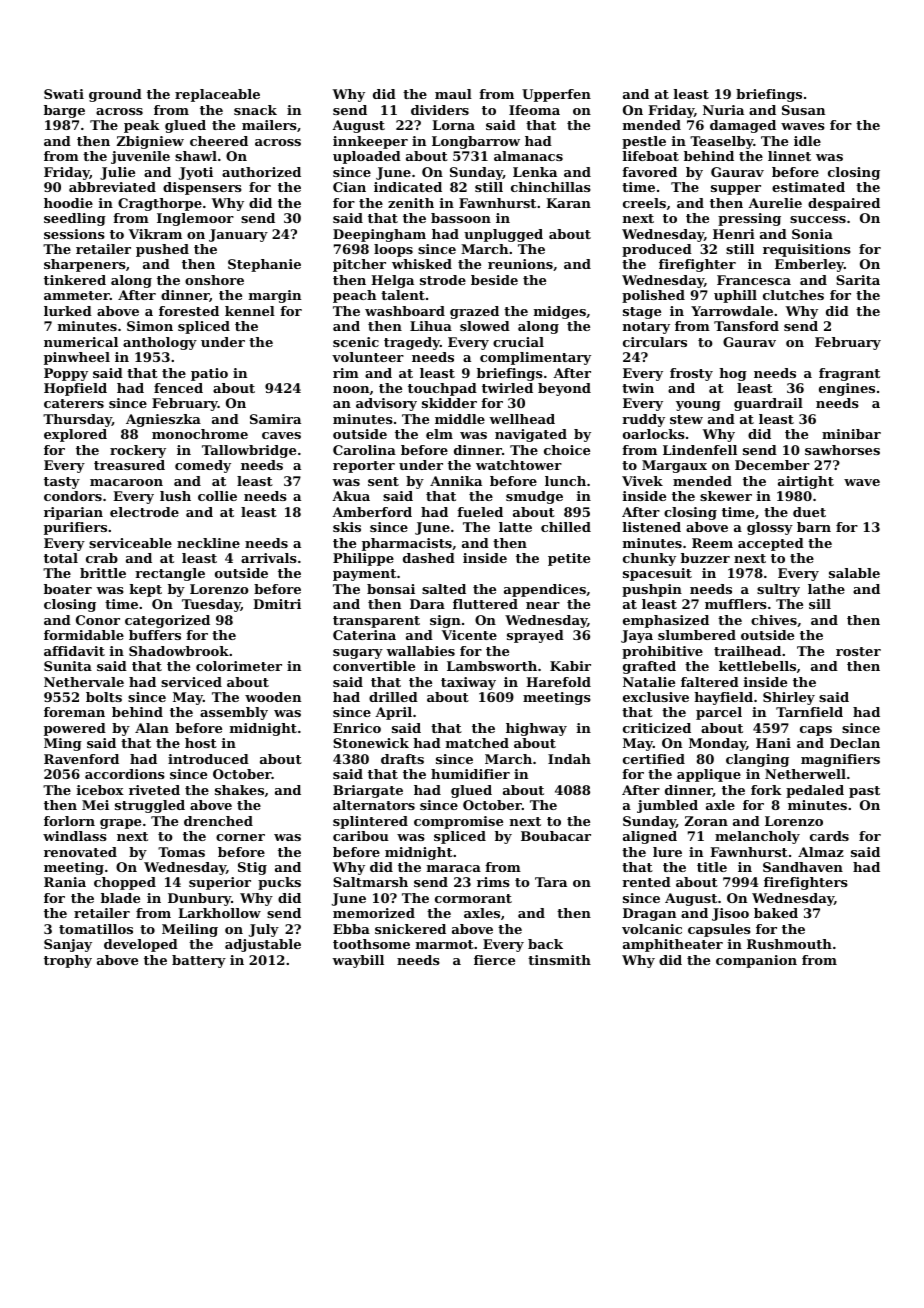 The height and width of the page is (1308, 924). Describe the element at coordinates (68, 961) in the page. I see `trophy` at that location.
